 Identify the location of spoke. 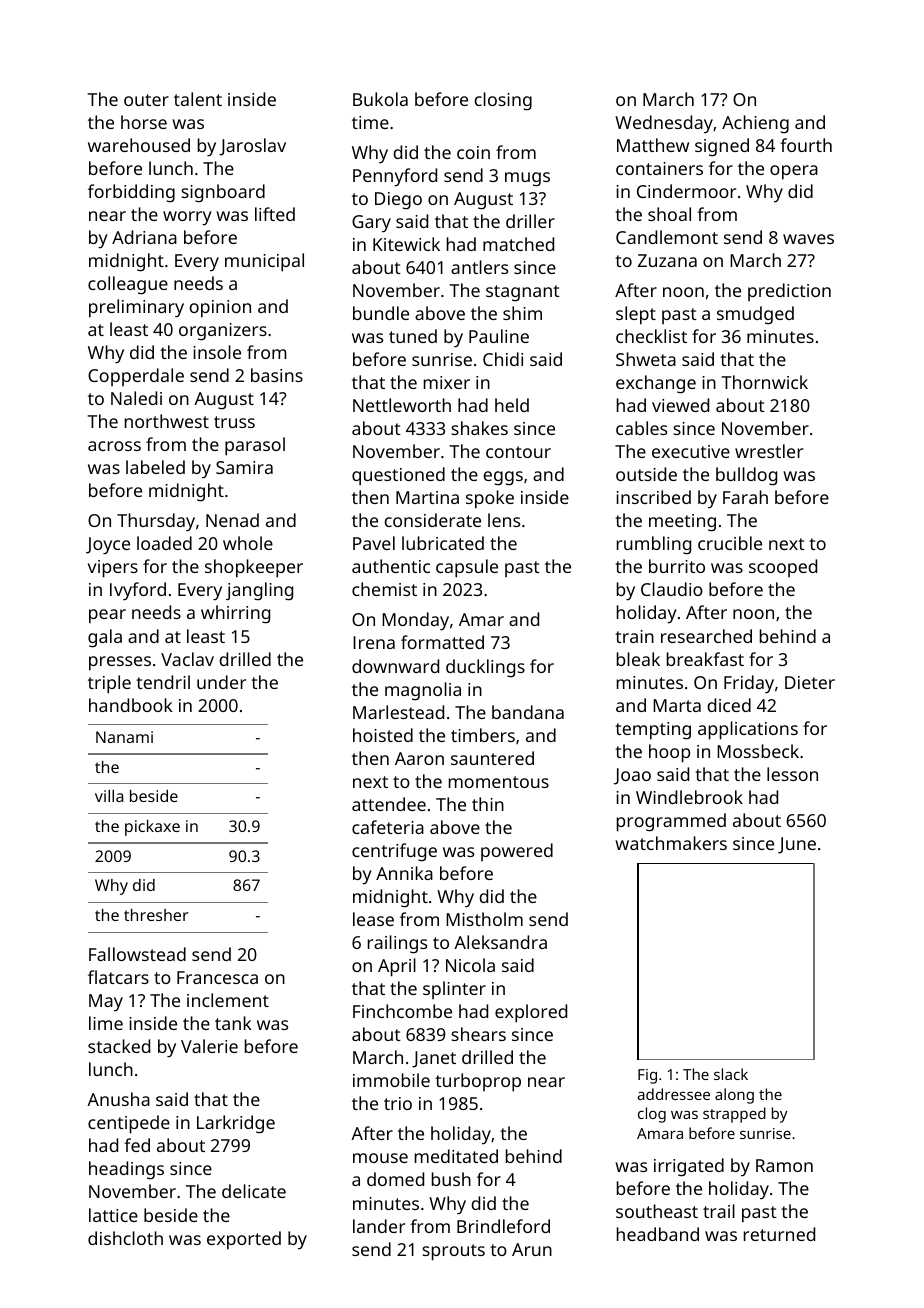
(490, 499).
